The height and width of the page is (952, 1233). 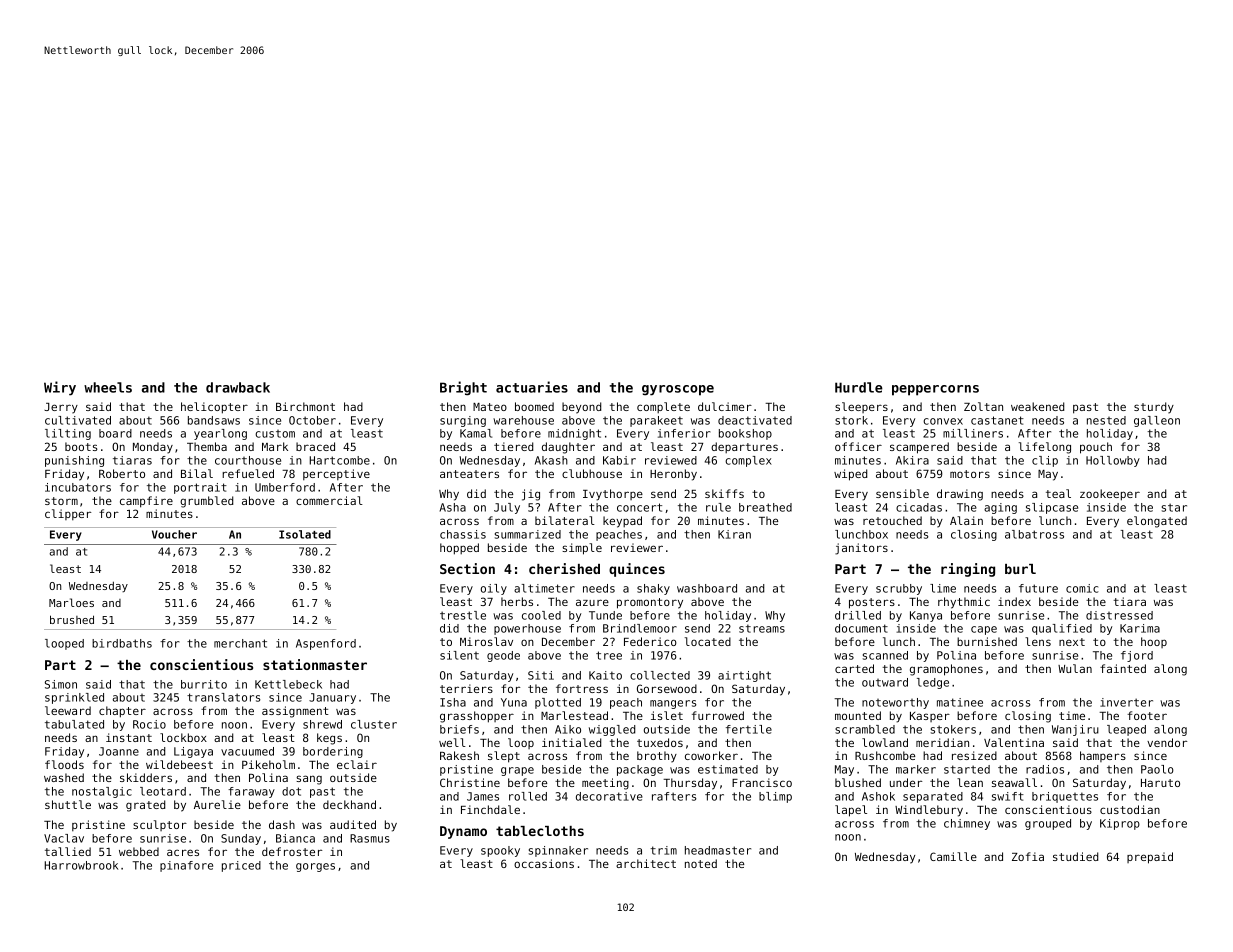 What do you see at coordinates (153, 448) in the page?
I see `Monday` at bounding box center [153, 448].
